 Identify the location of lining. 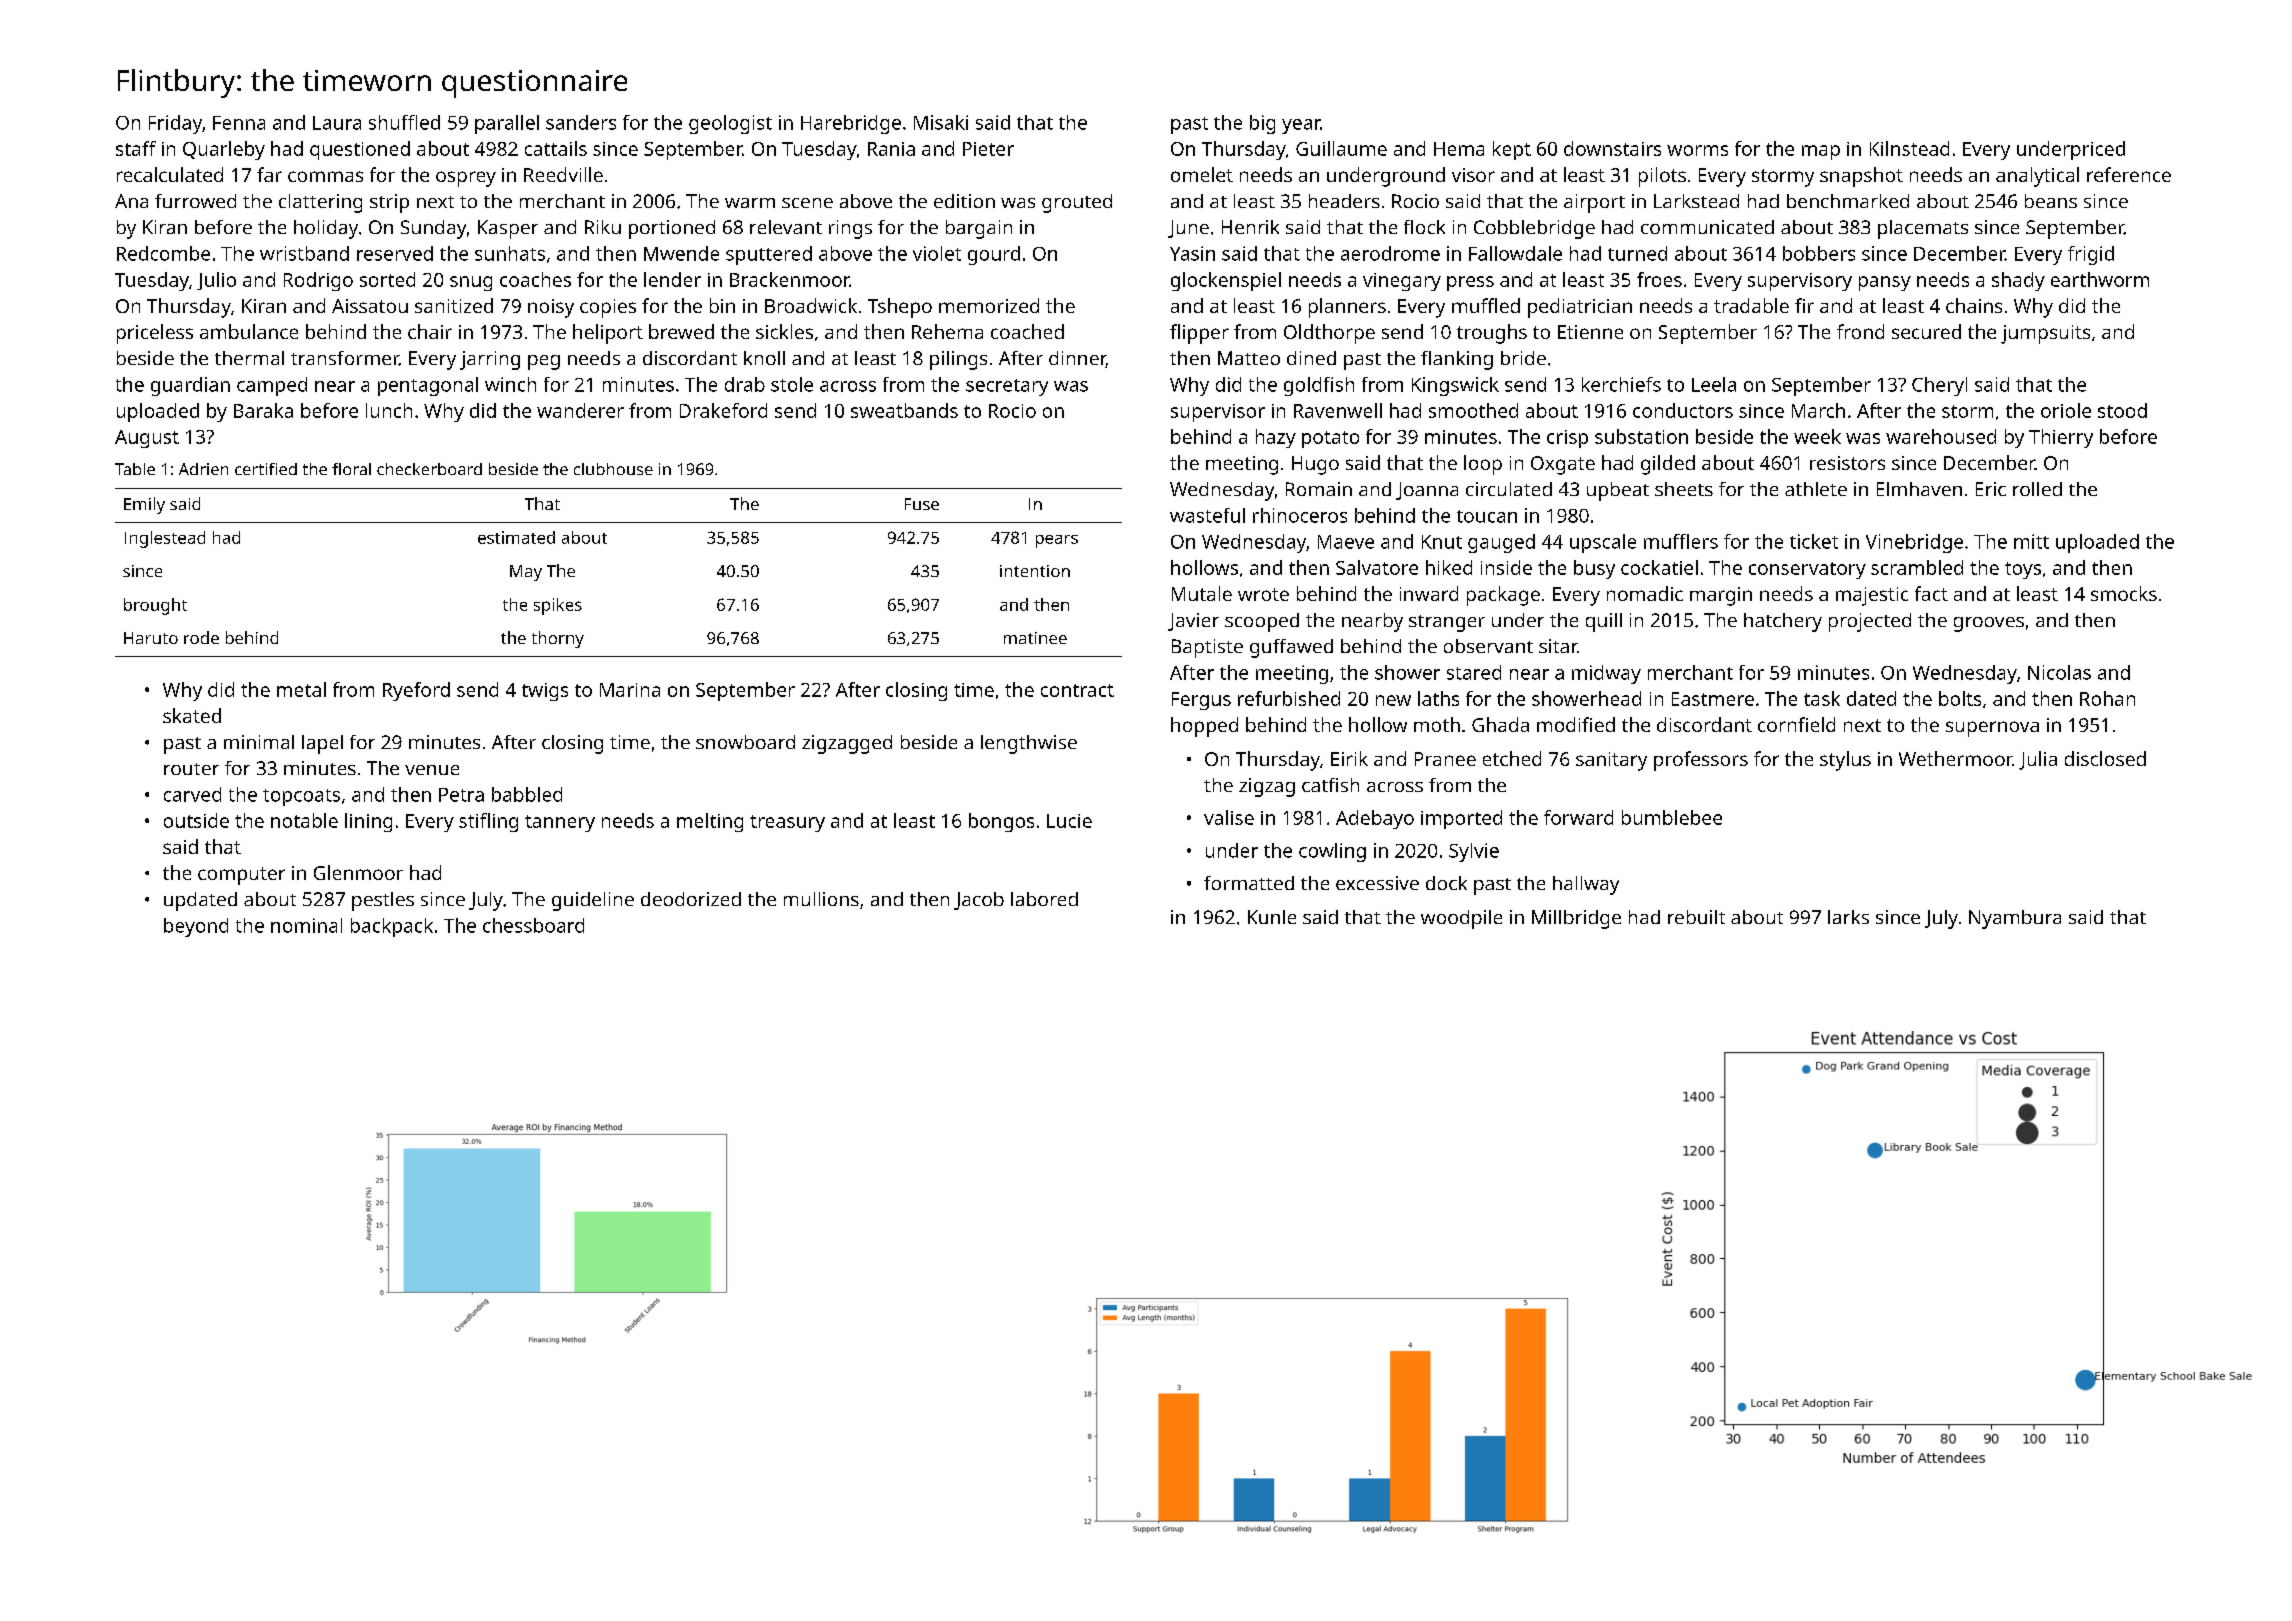
(368, 822).
